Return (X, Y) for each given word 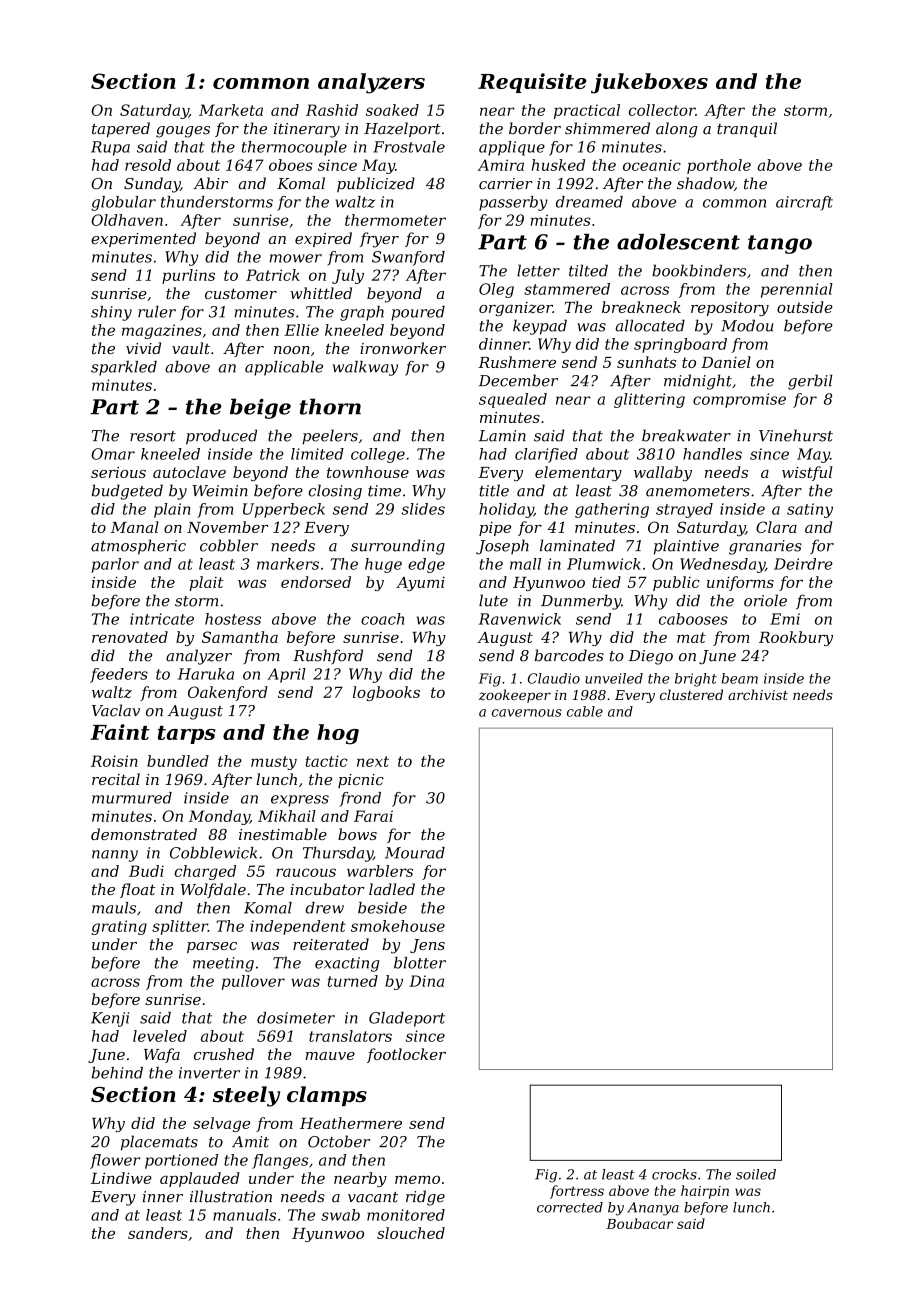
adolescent (678, 242)
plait (206, 583)
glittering (649, 400)
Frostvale (409, 147)
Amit (250, 1142)
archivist (758, 694)
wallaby (663, 473)
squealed (513, 400)
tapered (121, 129)
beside (382, 908)
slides (423, 509)
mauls (114, 908)
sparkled (124, 368)
